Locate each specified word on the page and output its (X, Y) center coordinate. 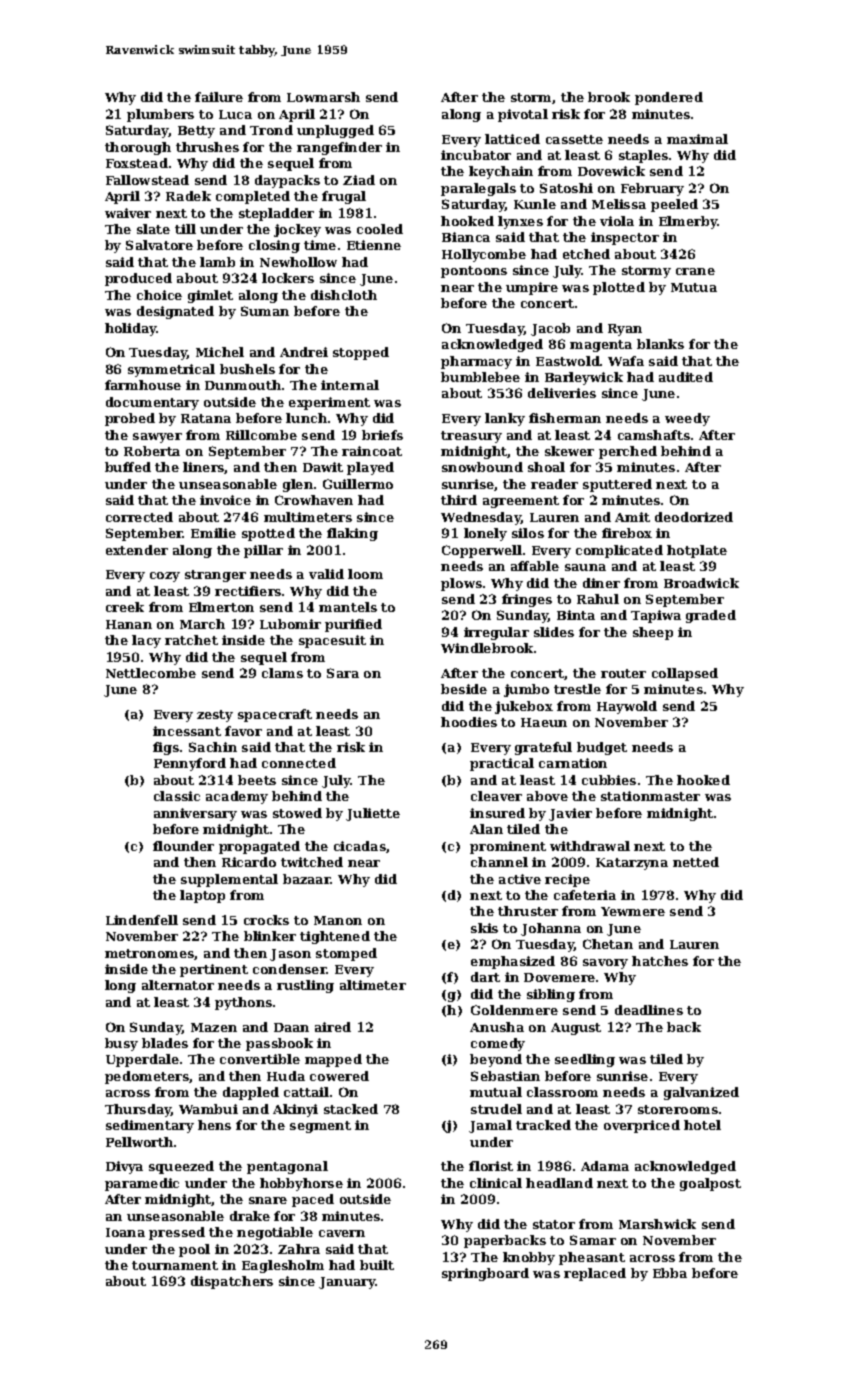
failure (219, 97)
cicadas (360, 846)
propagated (259, 847)
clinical (496, 1183)
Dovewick (611, 171)
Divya (124, 1167)
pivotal (523, 115)
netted (696, 862)
